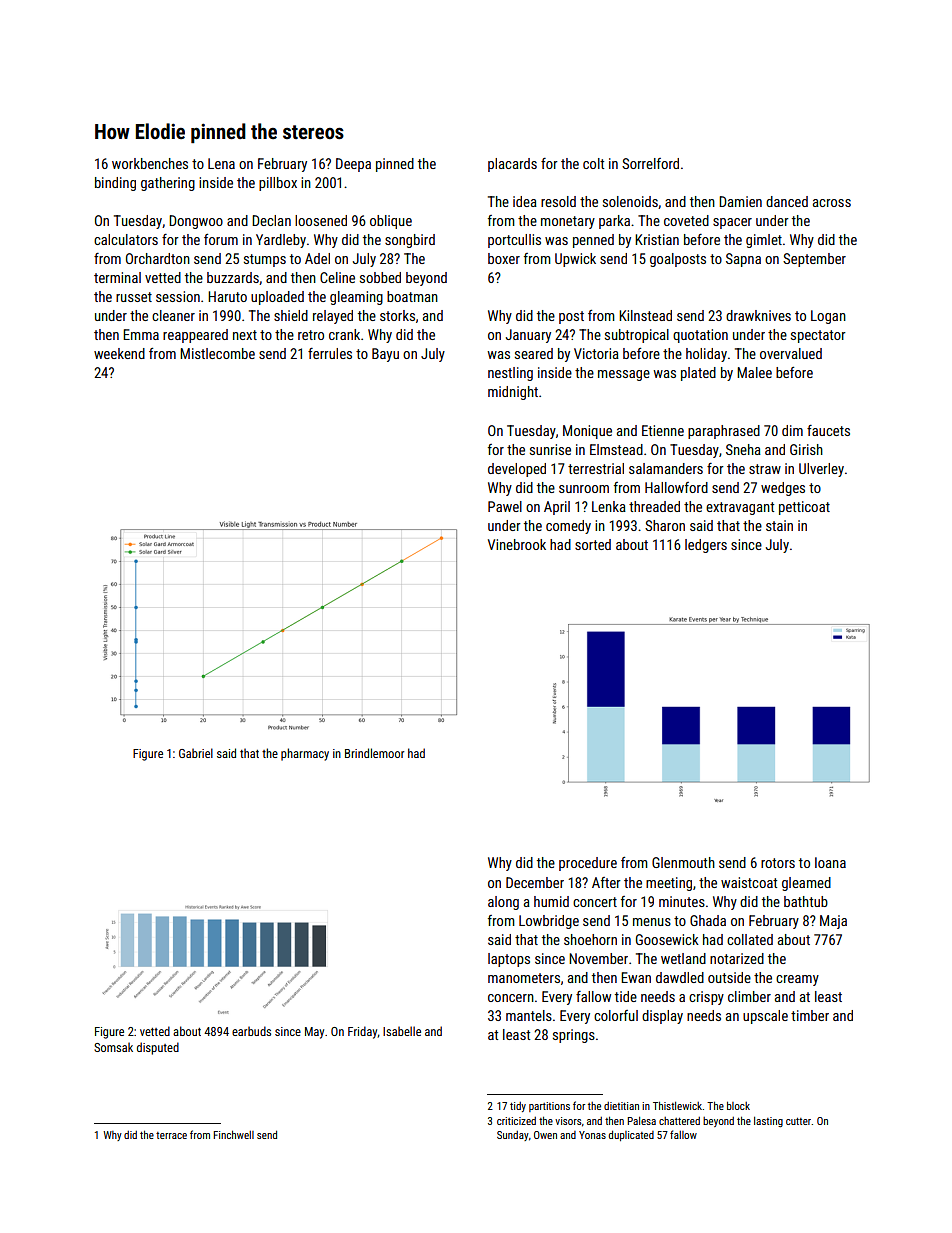 Image resolution: width=952 pixels, height=1233 pixels. Describe the element at coordinates (221, 163) in the screenshot. I see `Lena` at that location.
